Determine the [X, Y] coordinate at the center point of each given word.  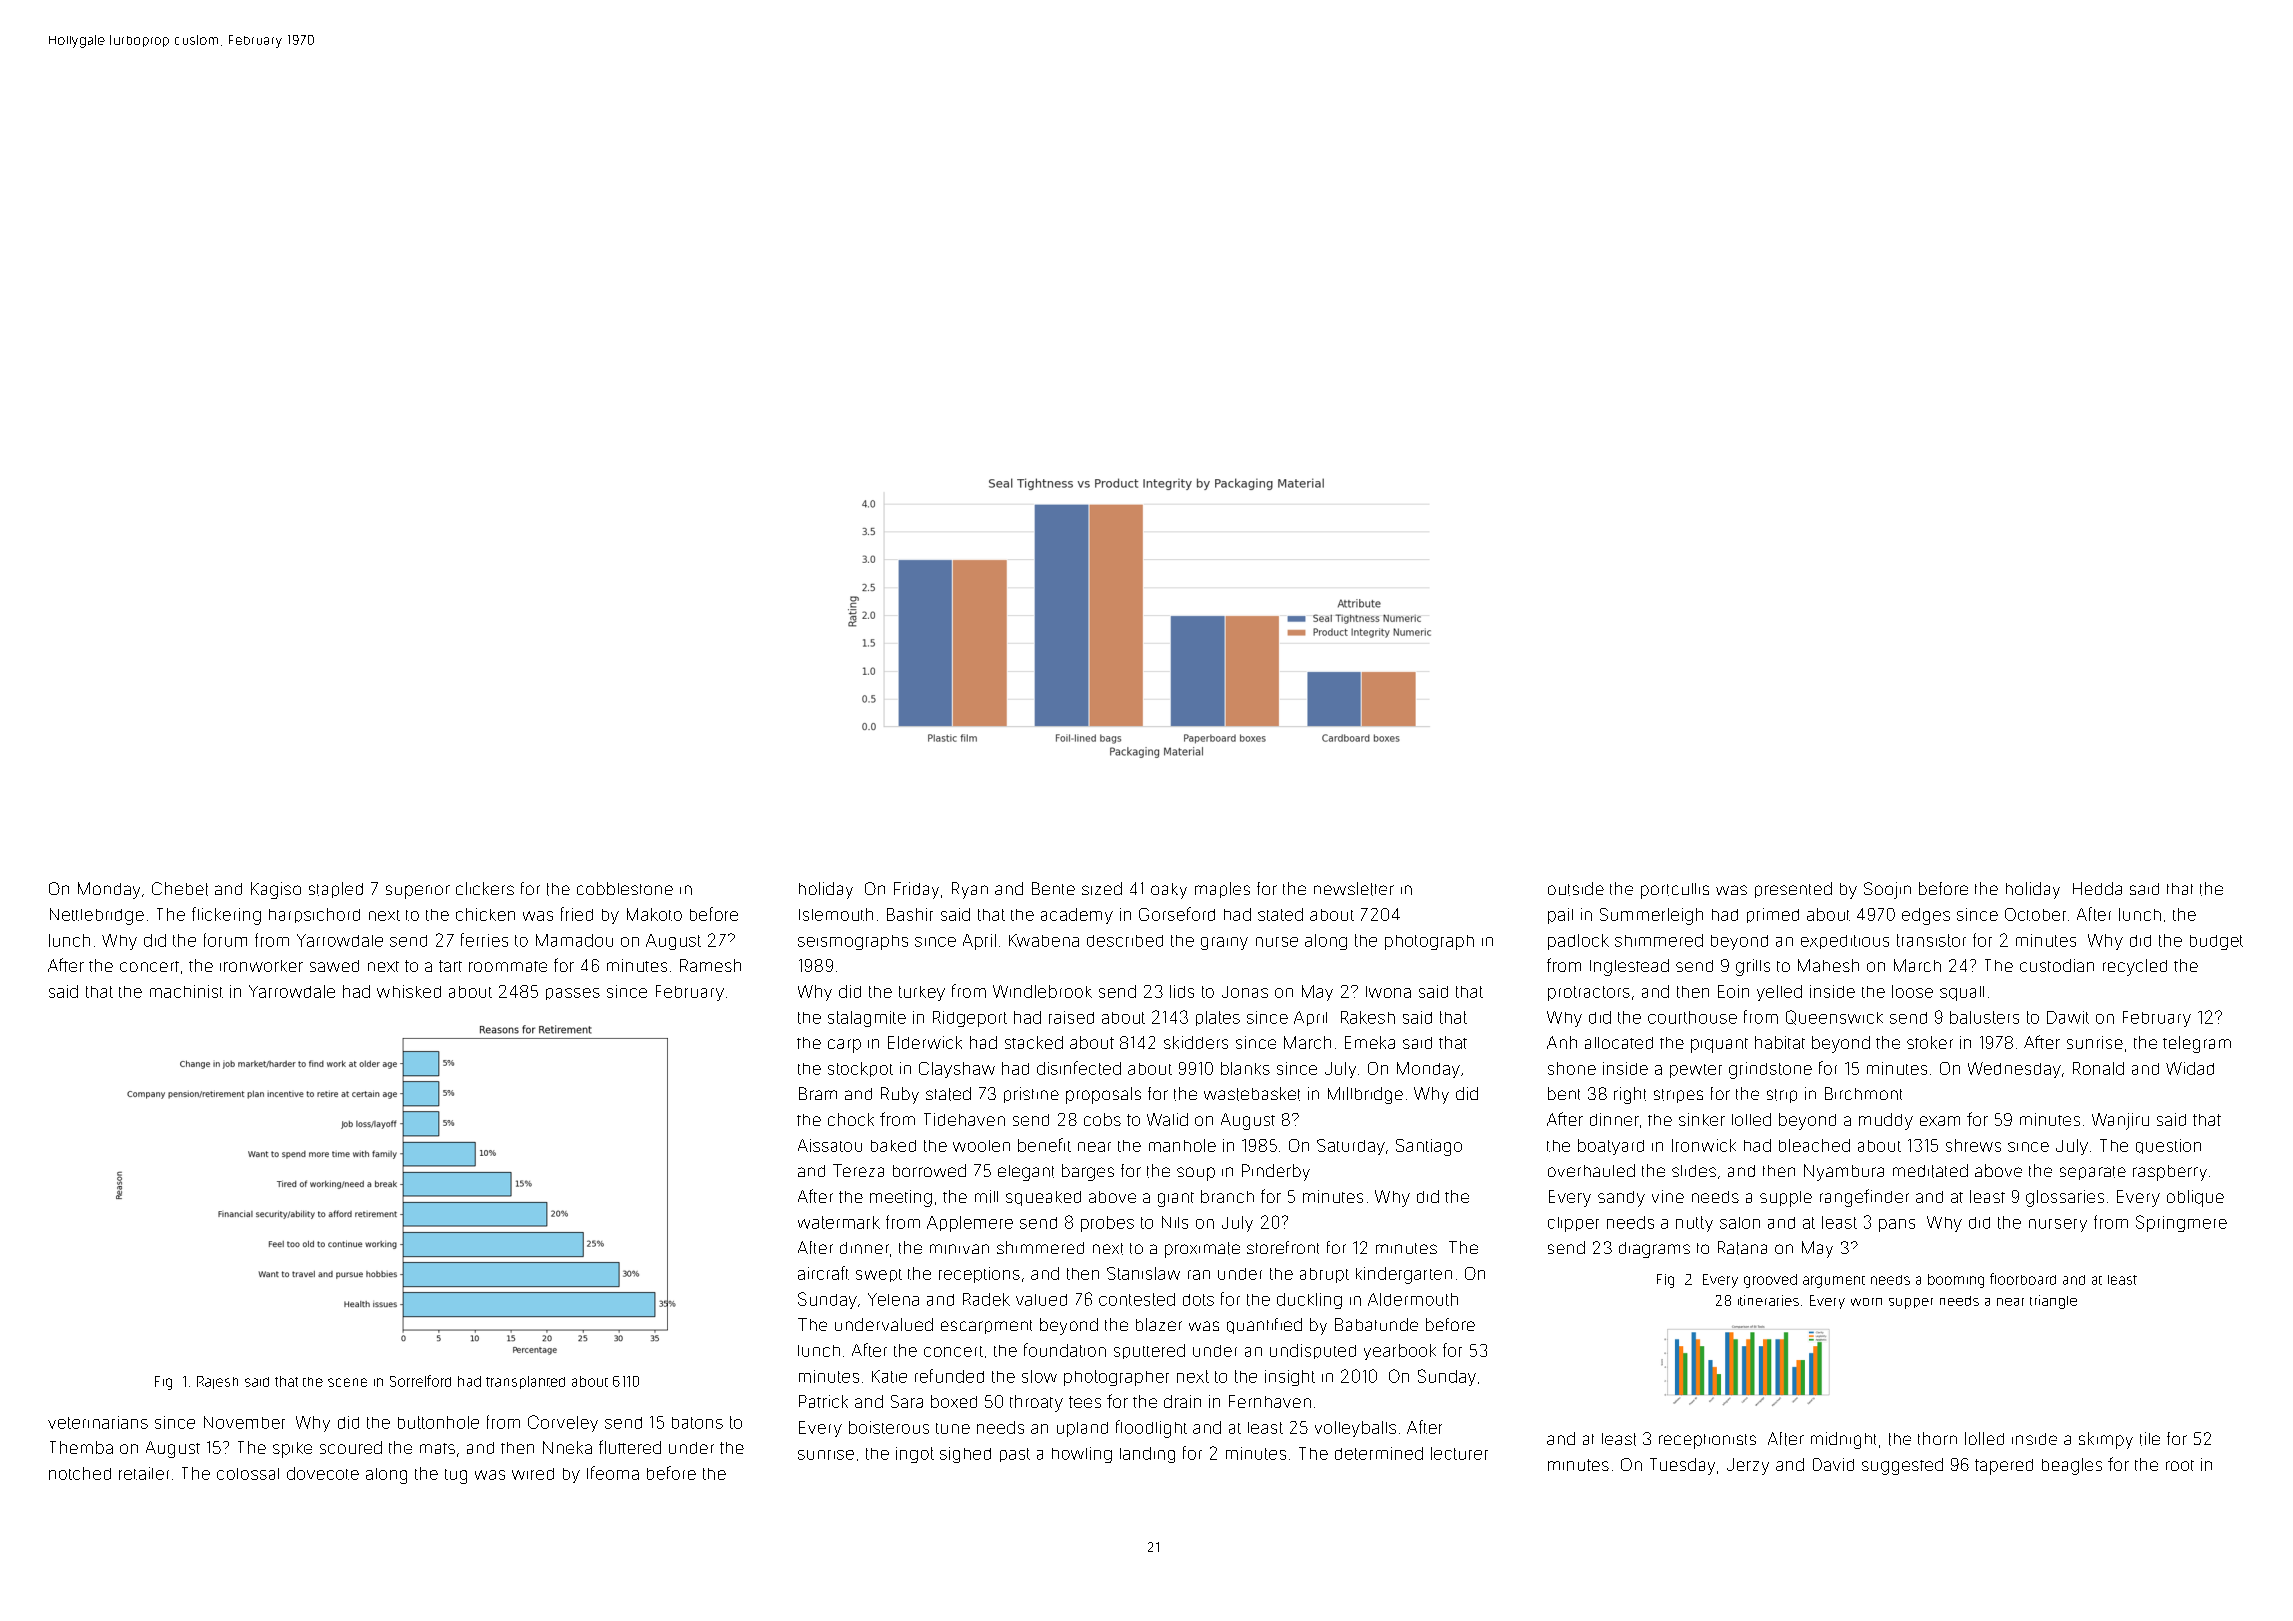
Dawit [2068, 1017]
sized [1102, 888]
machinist [186, 991]
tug [456, 1476]
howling [1082, 1455]
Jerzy [1748, 1466]
